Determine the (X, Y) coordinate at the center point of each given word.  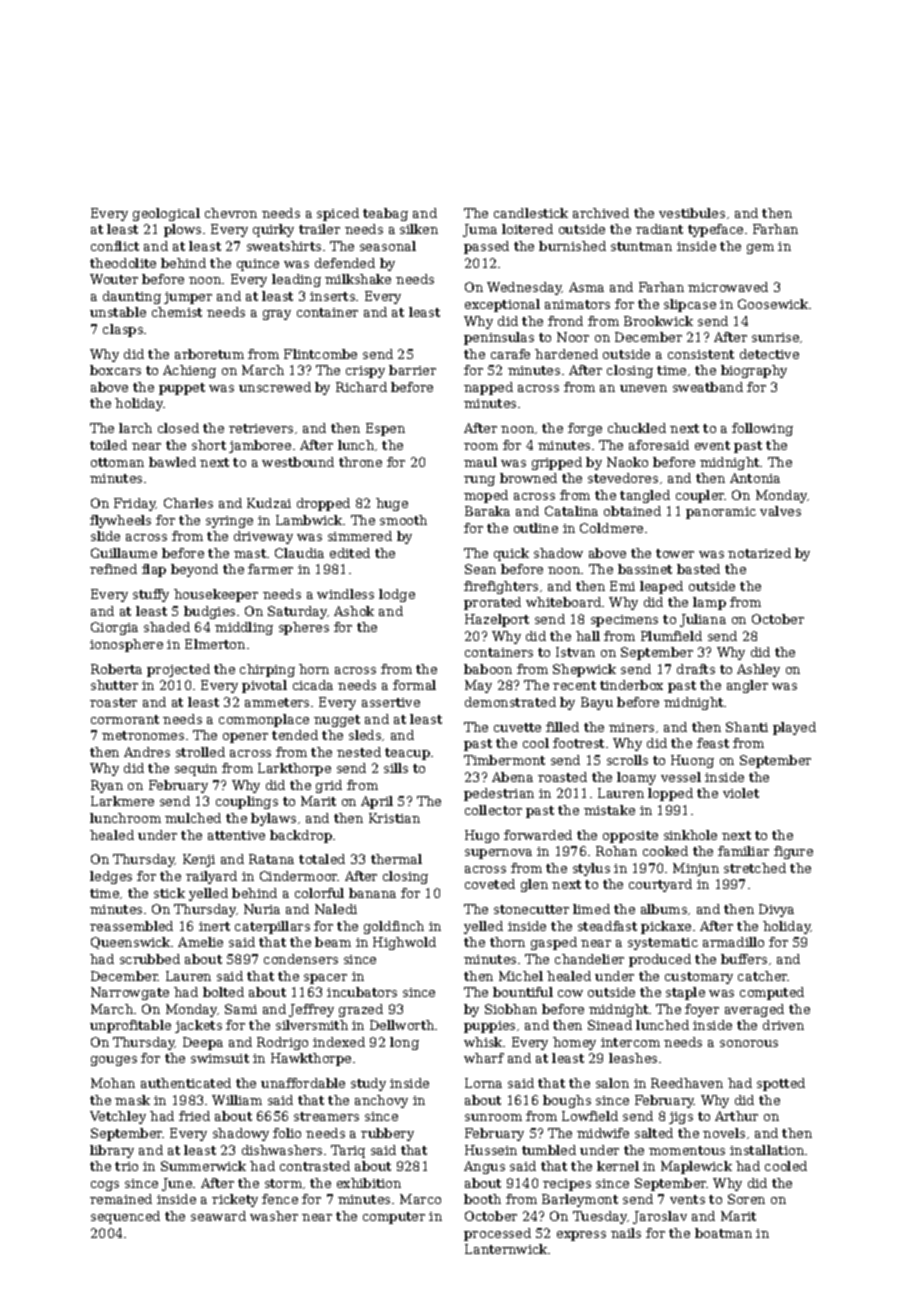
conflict (115, 246)
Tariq (348, 1151)
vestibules (692, 213)
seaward (218, 1216)
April (377, 802)
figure (793, 852)
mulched (193, 818)
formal (414, 685)
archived (601, 213)
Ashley (758, 670)
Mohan (113, 1083)
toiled (108, 445)
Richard (361, 387)
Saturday (297, 612)
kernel (618, 1166)
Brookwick (658, 321)
